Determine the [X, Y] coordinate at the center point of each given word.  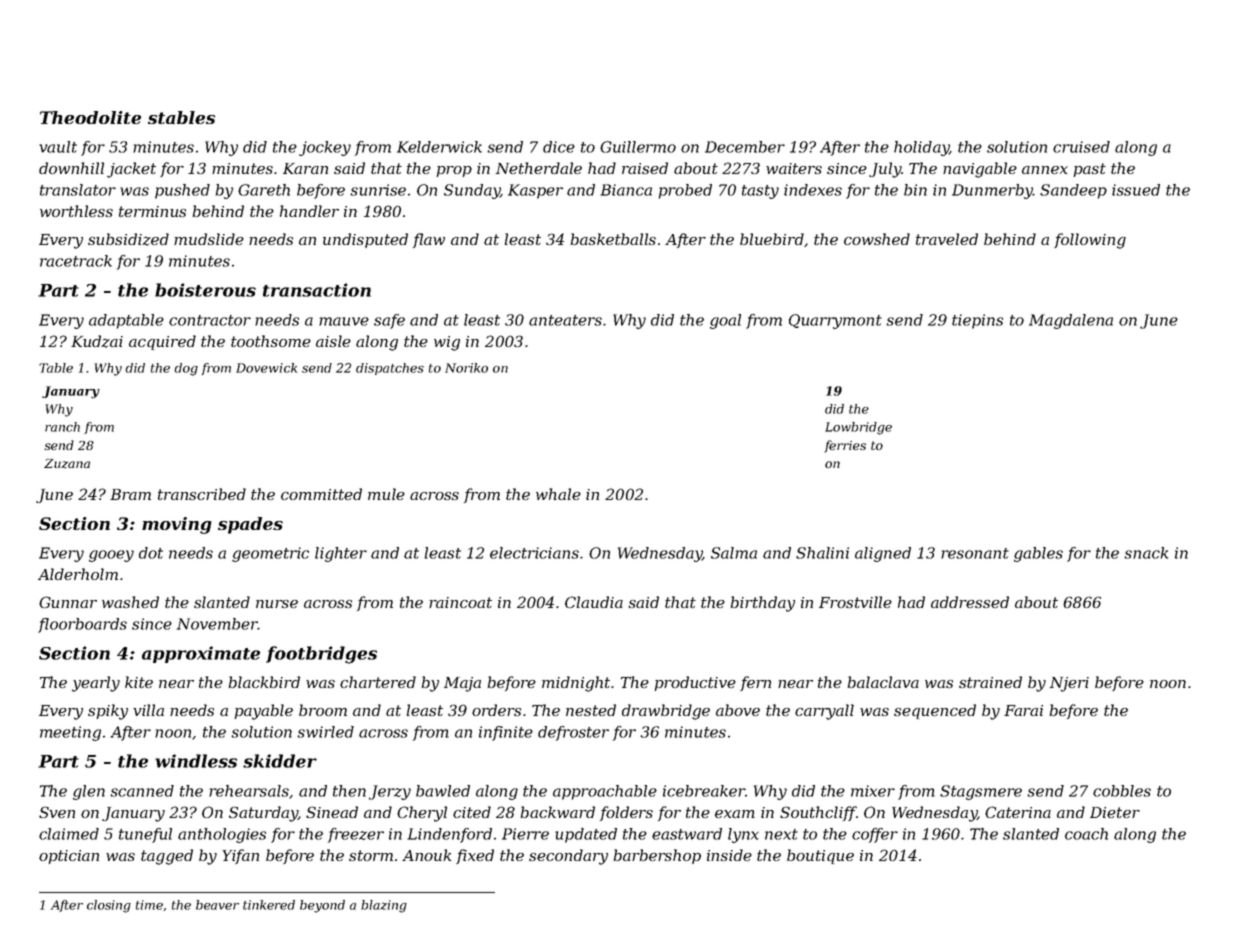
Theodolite [90, 117]
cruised [1081, 147]
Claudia [594, 602]
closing [109, 906]
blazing [384, 906]
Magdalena [1071, 321]
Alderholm [78, 574]
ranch [62, 427]
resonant [975, 553]
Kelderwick [439, 147]
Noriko [466, 368]
